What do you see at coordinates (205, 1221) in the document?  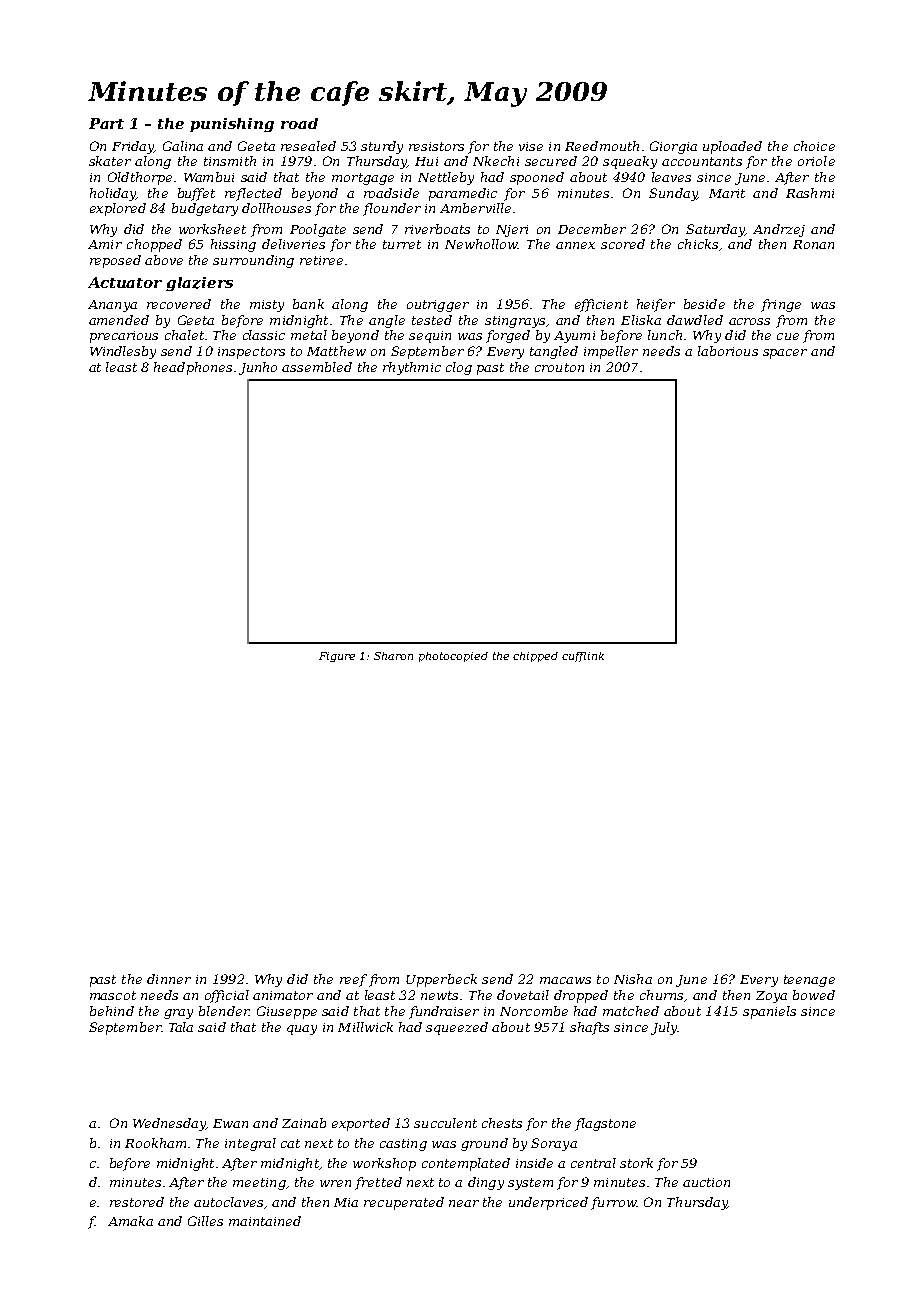 I see `Gilles` at bounding box center [205, 1221].
